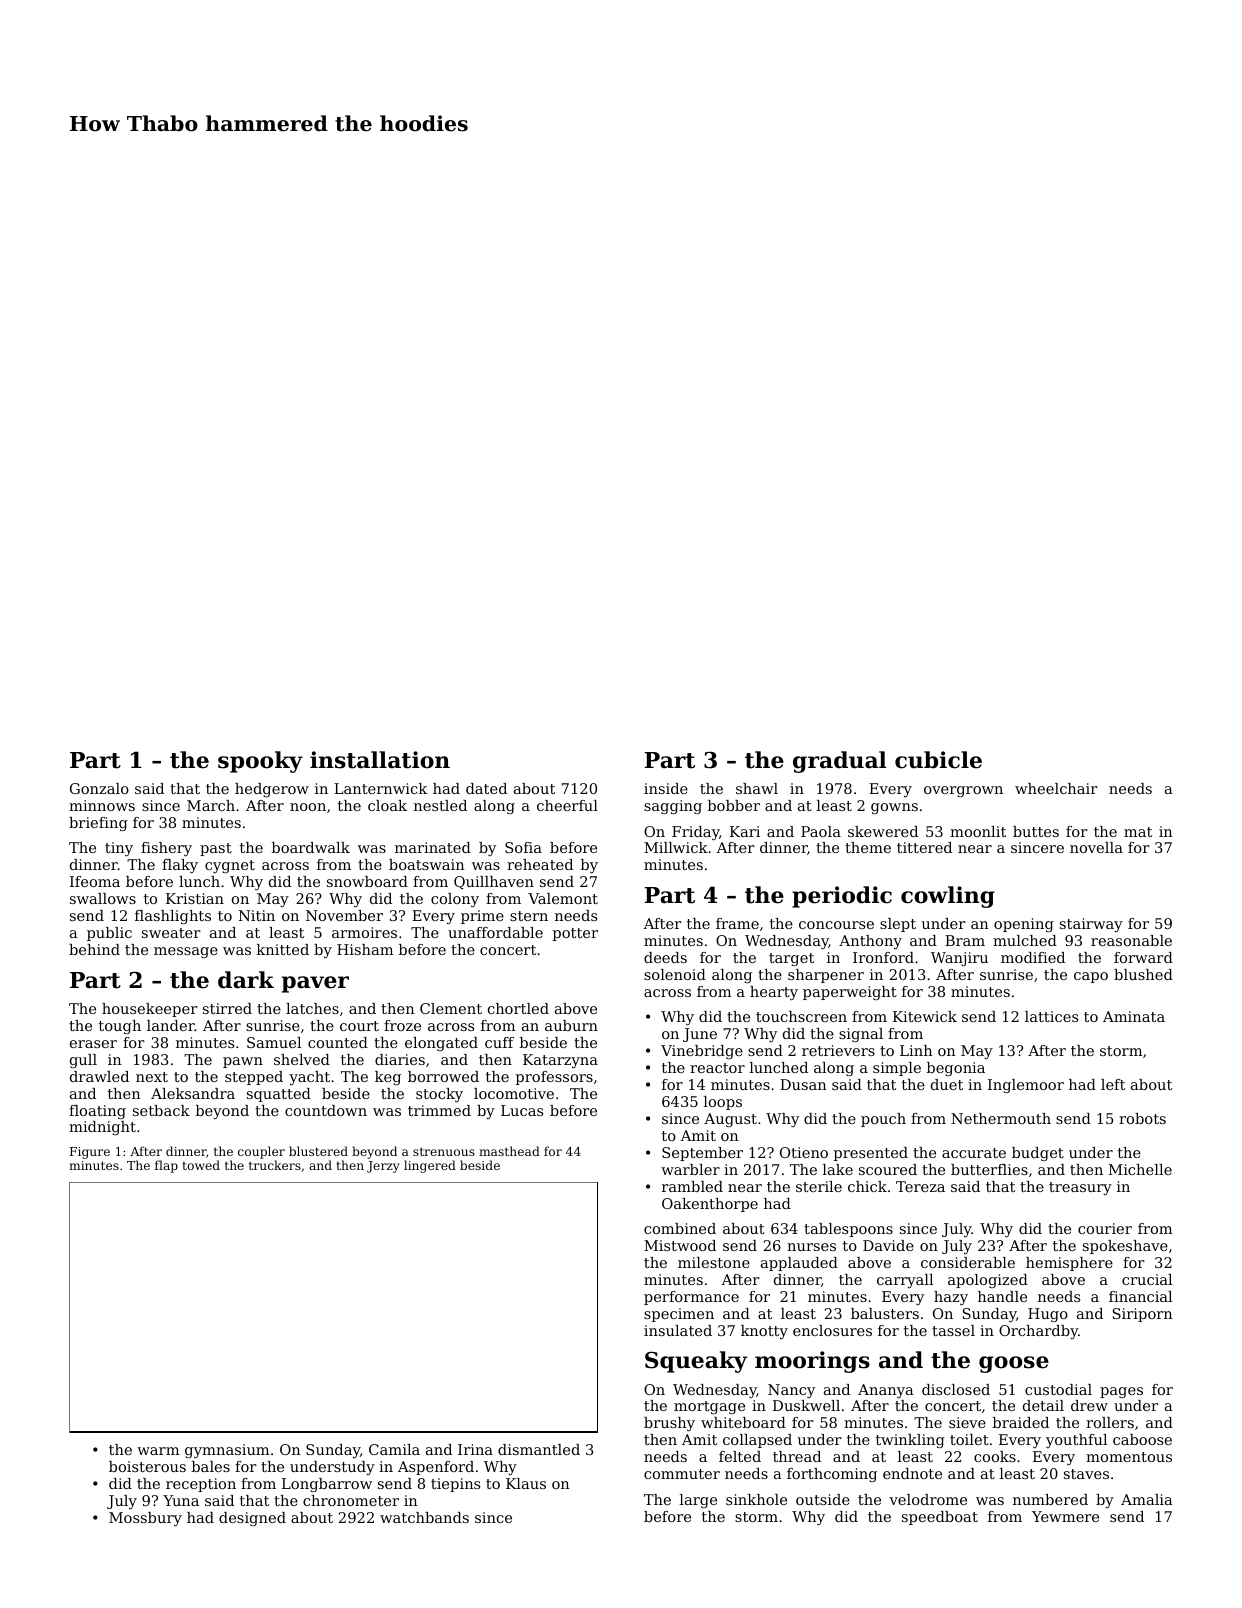 Image resolution: width=1242 pixels, height=1608 pixels. Describe the element at coordinates (1138, 832) in the screenshot. I see `mat` at that location.
